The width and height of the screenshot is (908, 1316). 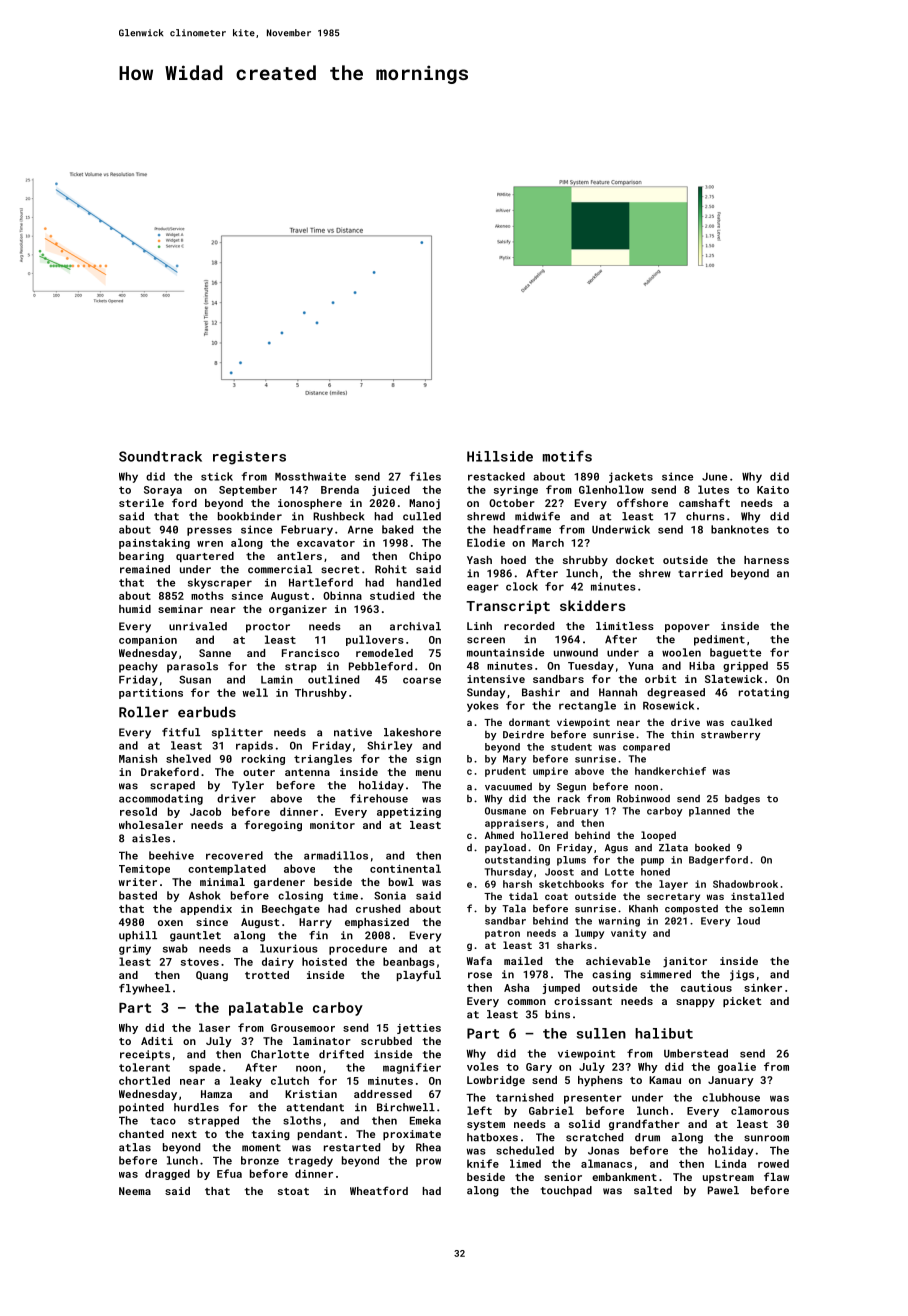 I want to click on fitful, so click(x=181, y=732).
